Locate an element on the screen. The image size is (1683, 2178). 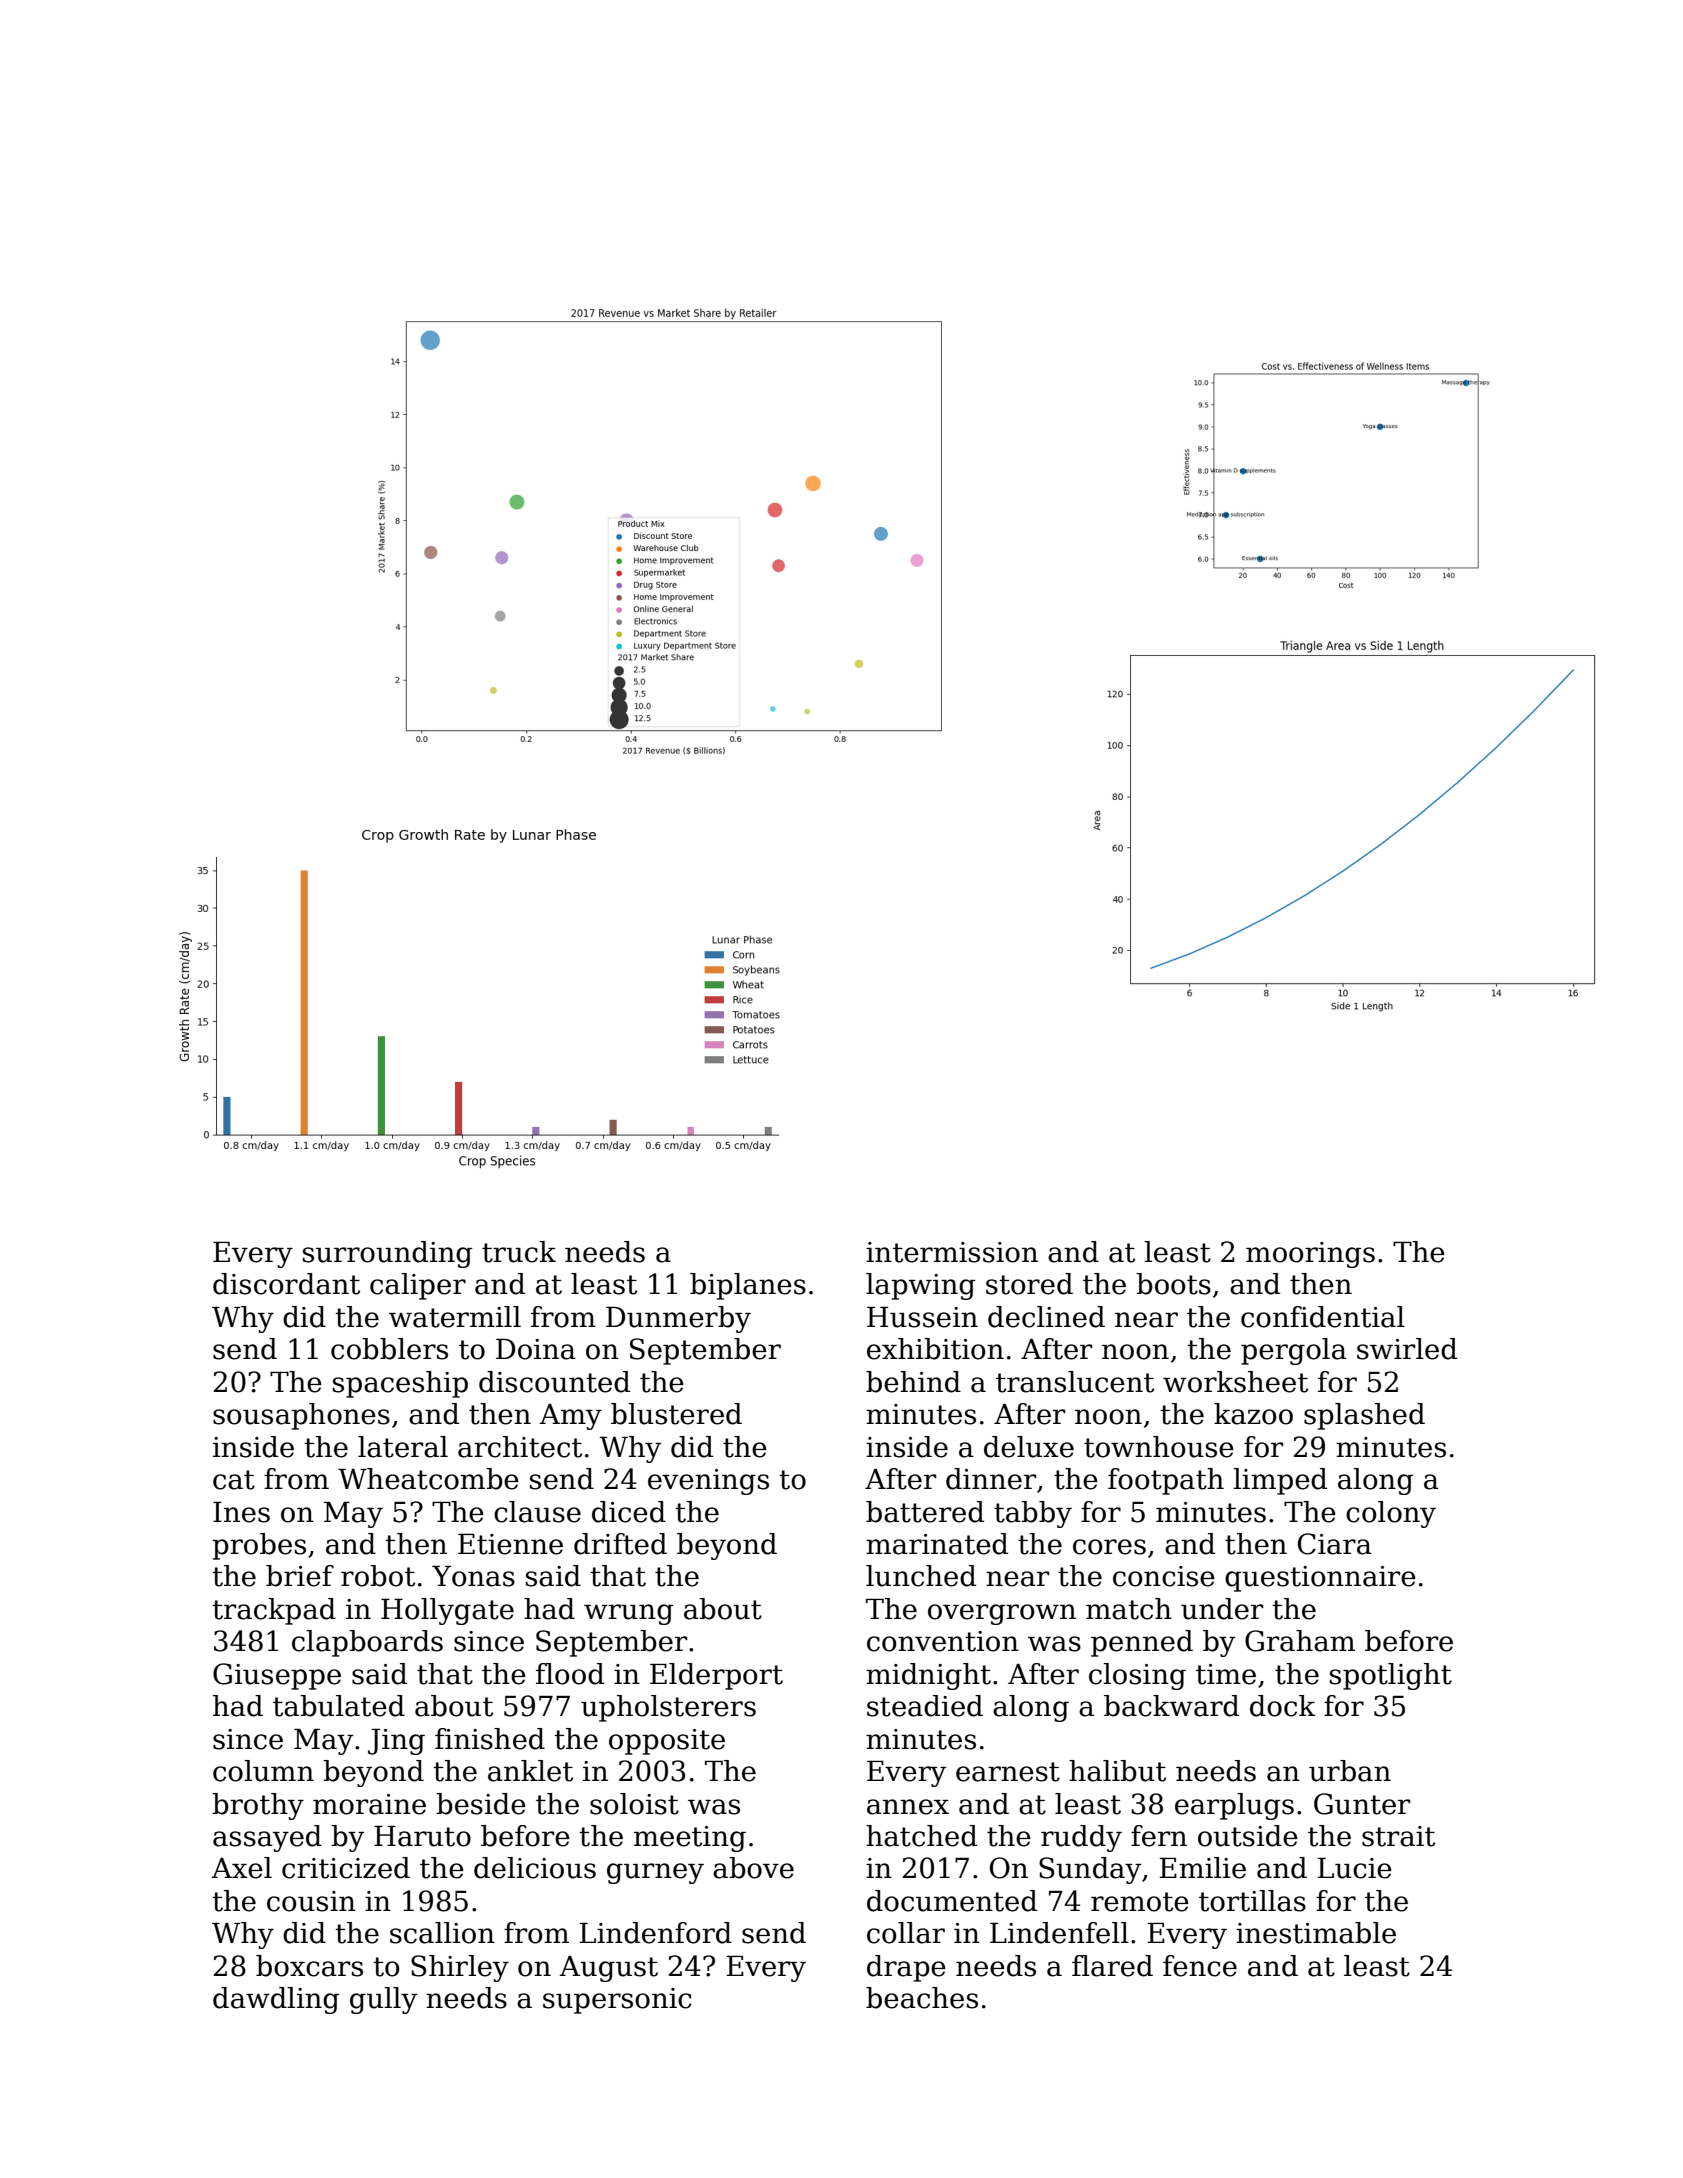
assayed is located at coordinates (267, 1838).
